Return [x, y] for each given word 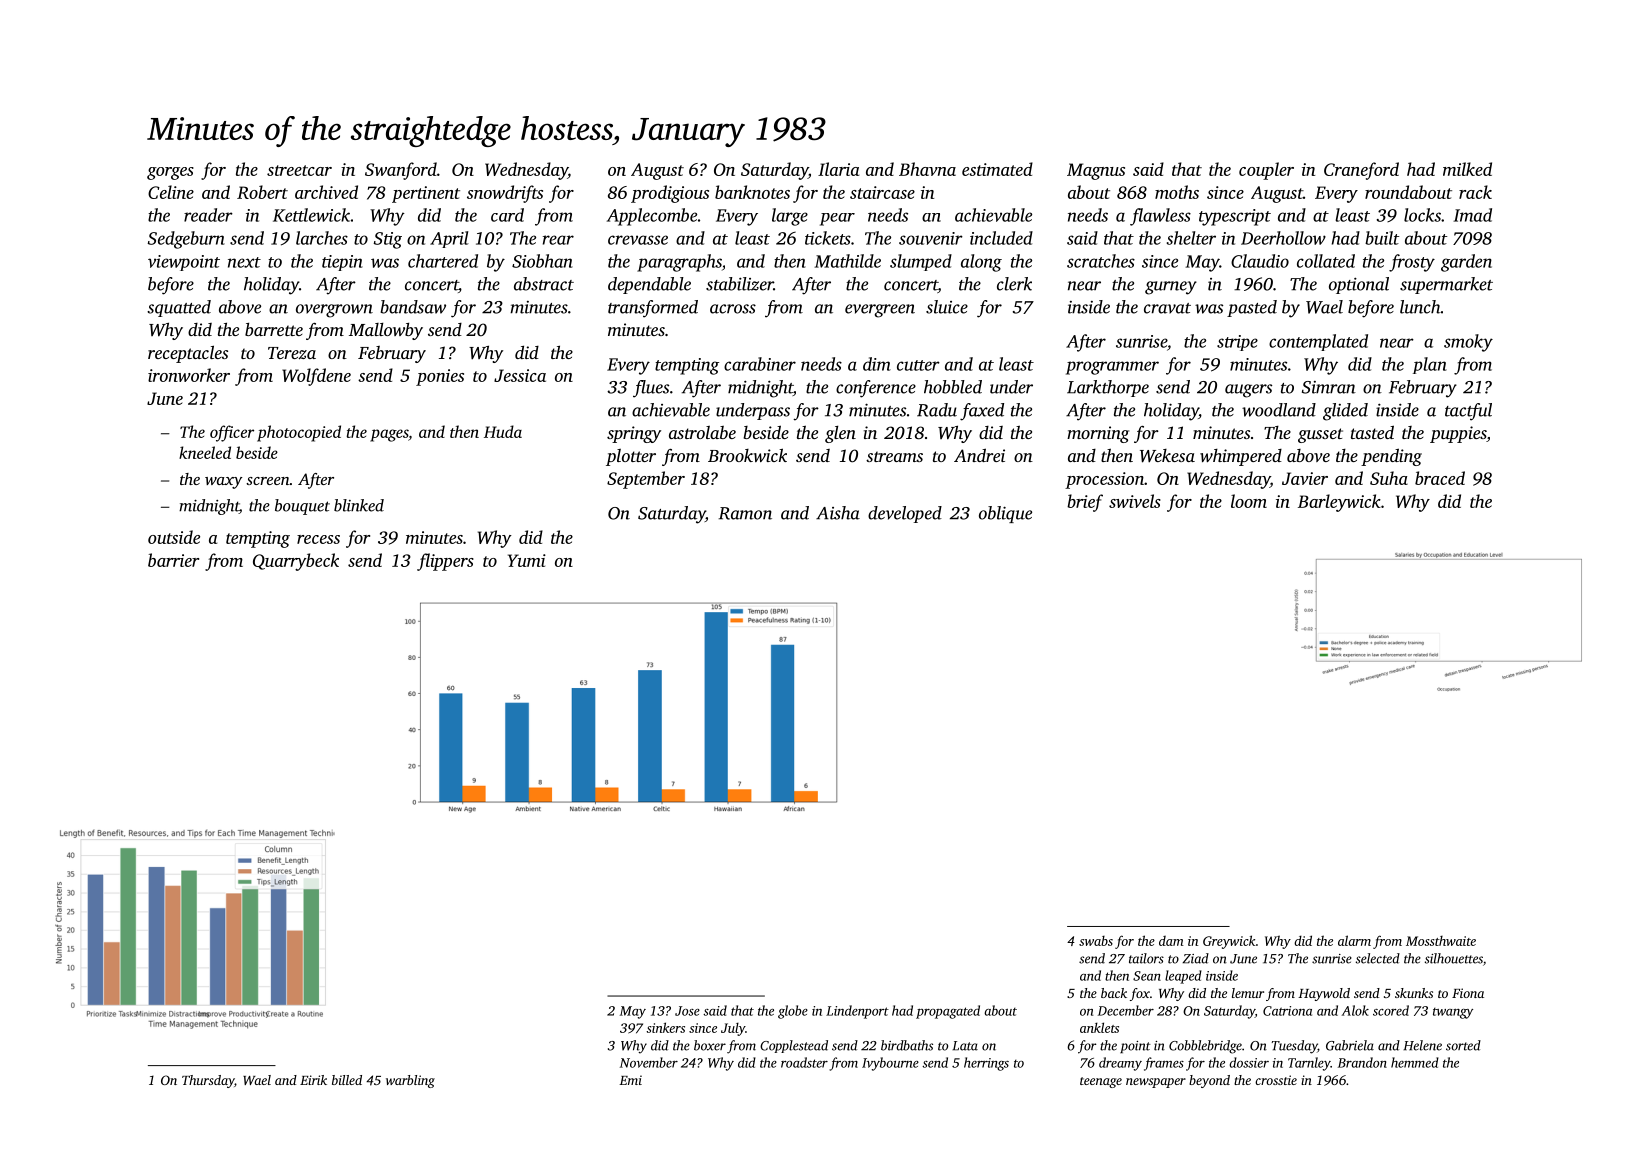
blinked [359, 505]
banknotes [752, 192]
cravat [1167, 308]
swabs [1096, 941]
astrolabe [702, 432]
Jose [687, 1011]
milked [1467, 169]
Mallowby [386, 331]
